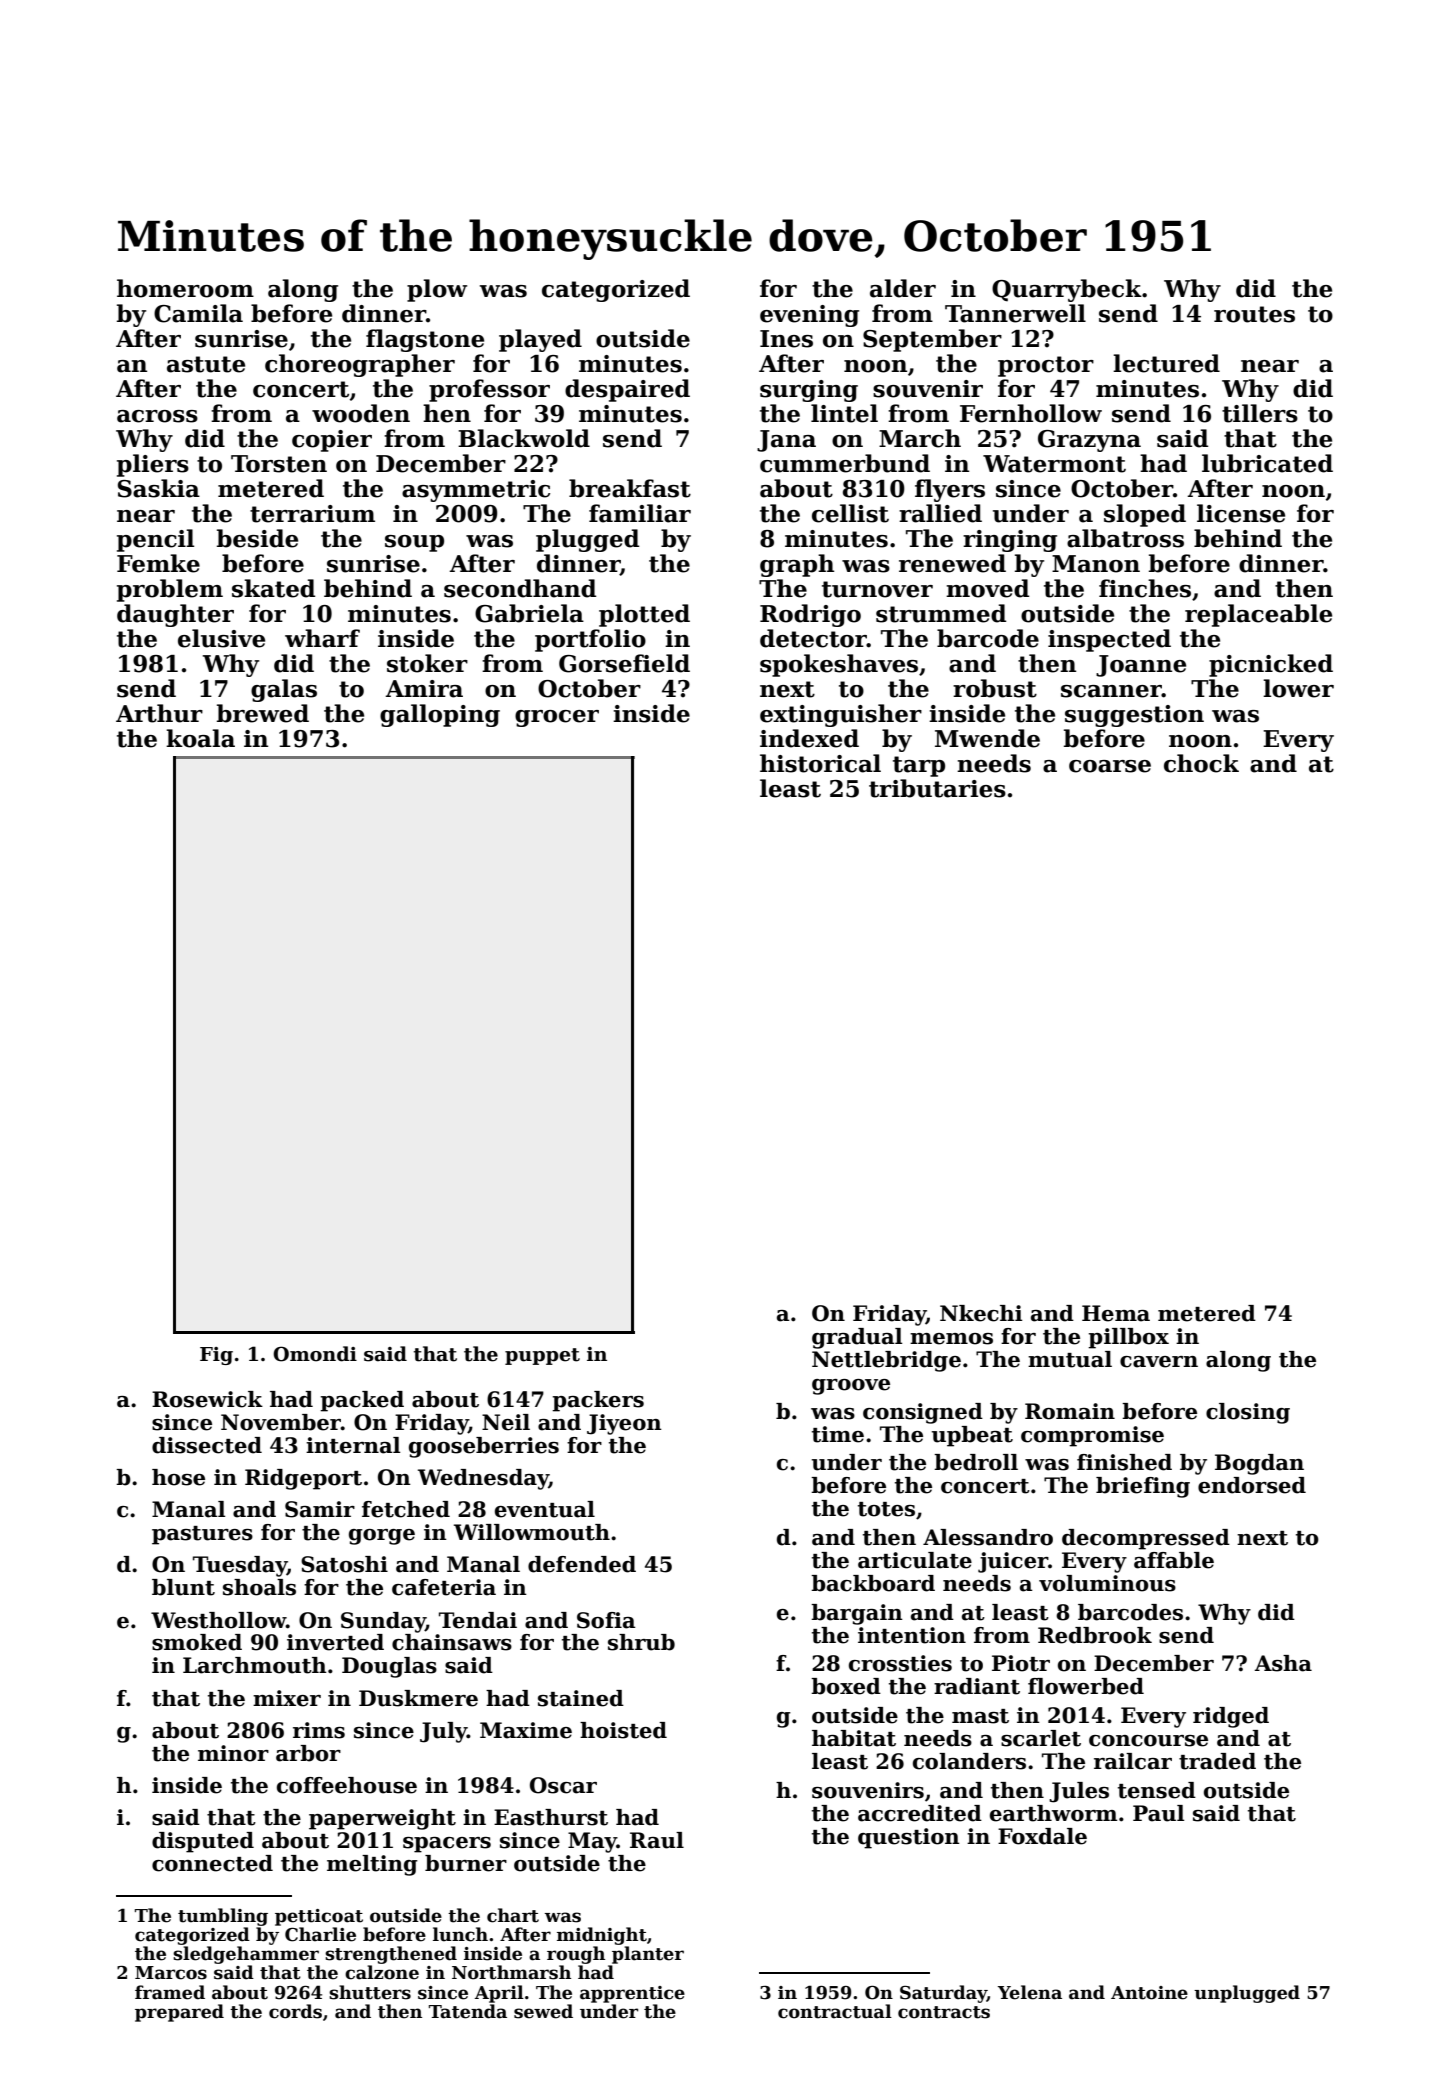  Describe the element at coordinates (1128, 1338) in the screenshot. I see `pillbox` at that location.
